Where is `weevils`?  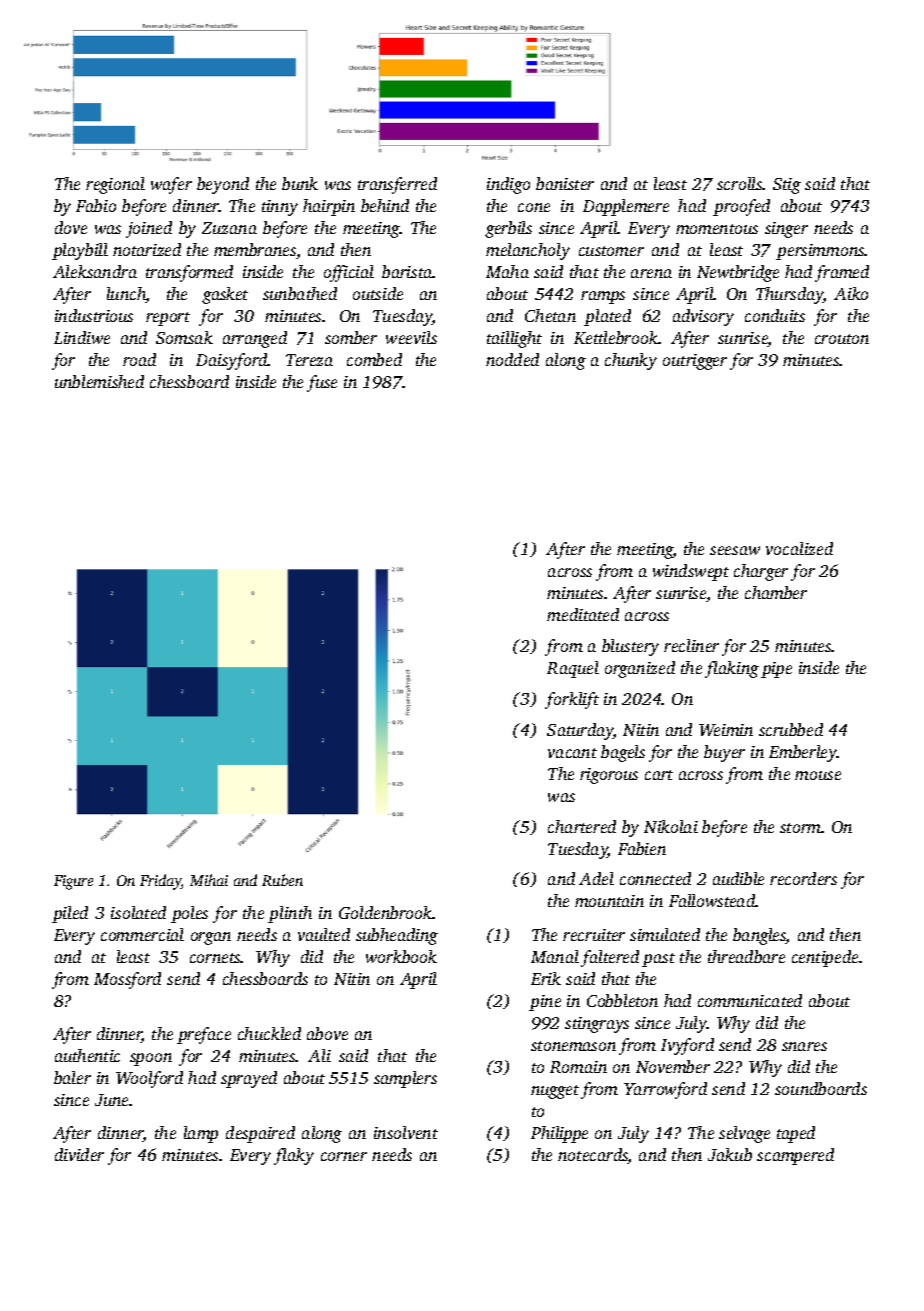
weevils is located at coordinates (411, 337).
